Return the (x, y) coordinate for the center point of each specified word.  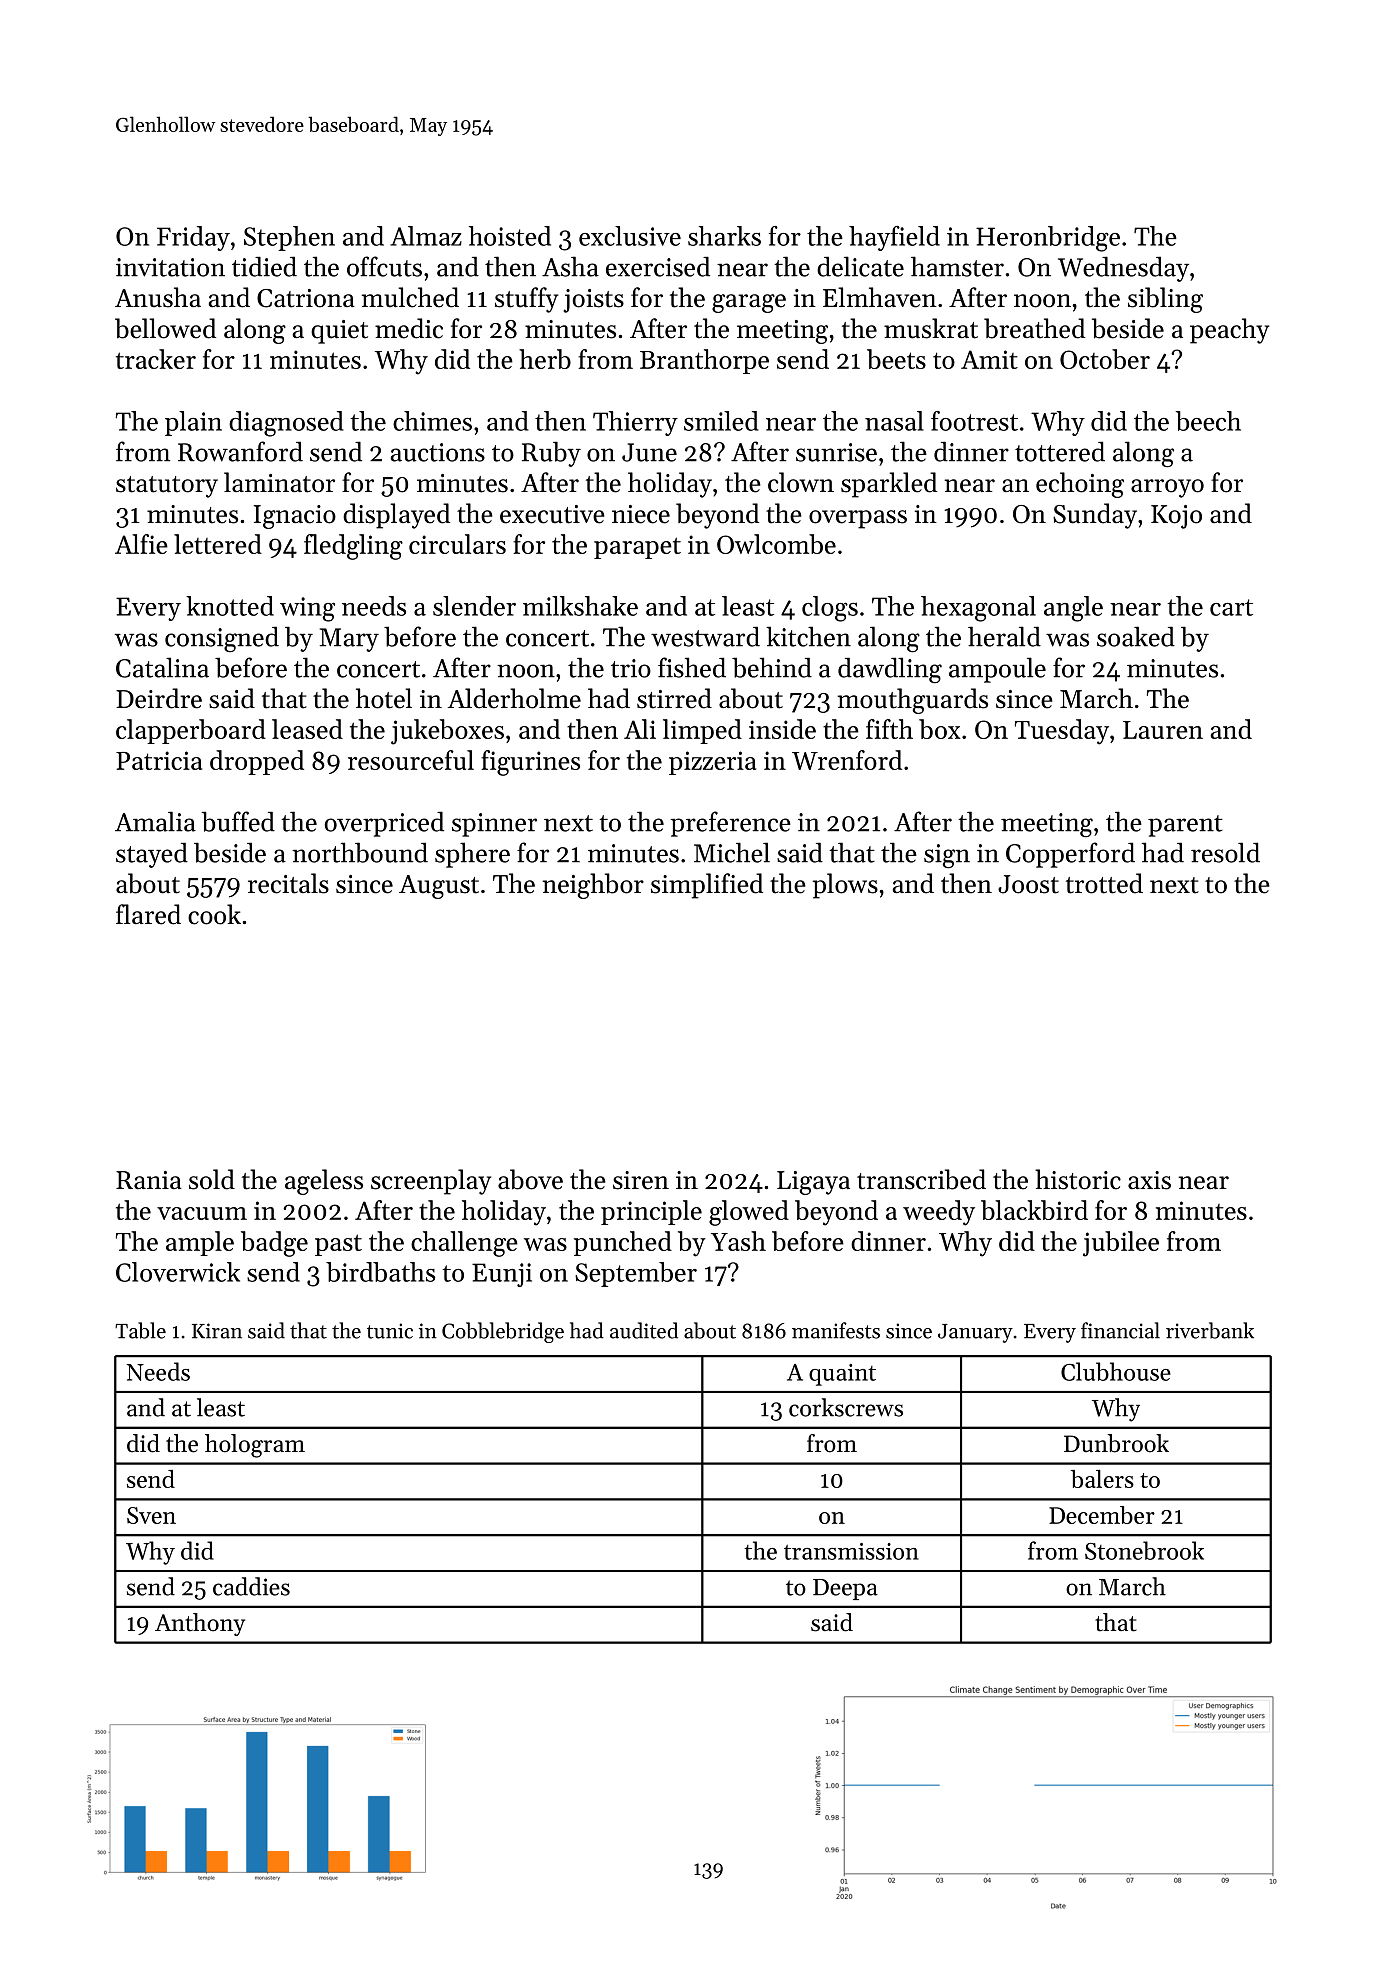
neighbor (593, 886)
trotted (1104, 883)
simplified (707, 886)
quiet (339, 332)
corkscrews (846, 1407)
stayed (152, 855)
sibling (1165, 300)
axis (1149, 1180)
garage (749, 303)
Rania (149, 1180)
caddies (251, 1586)
